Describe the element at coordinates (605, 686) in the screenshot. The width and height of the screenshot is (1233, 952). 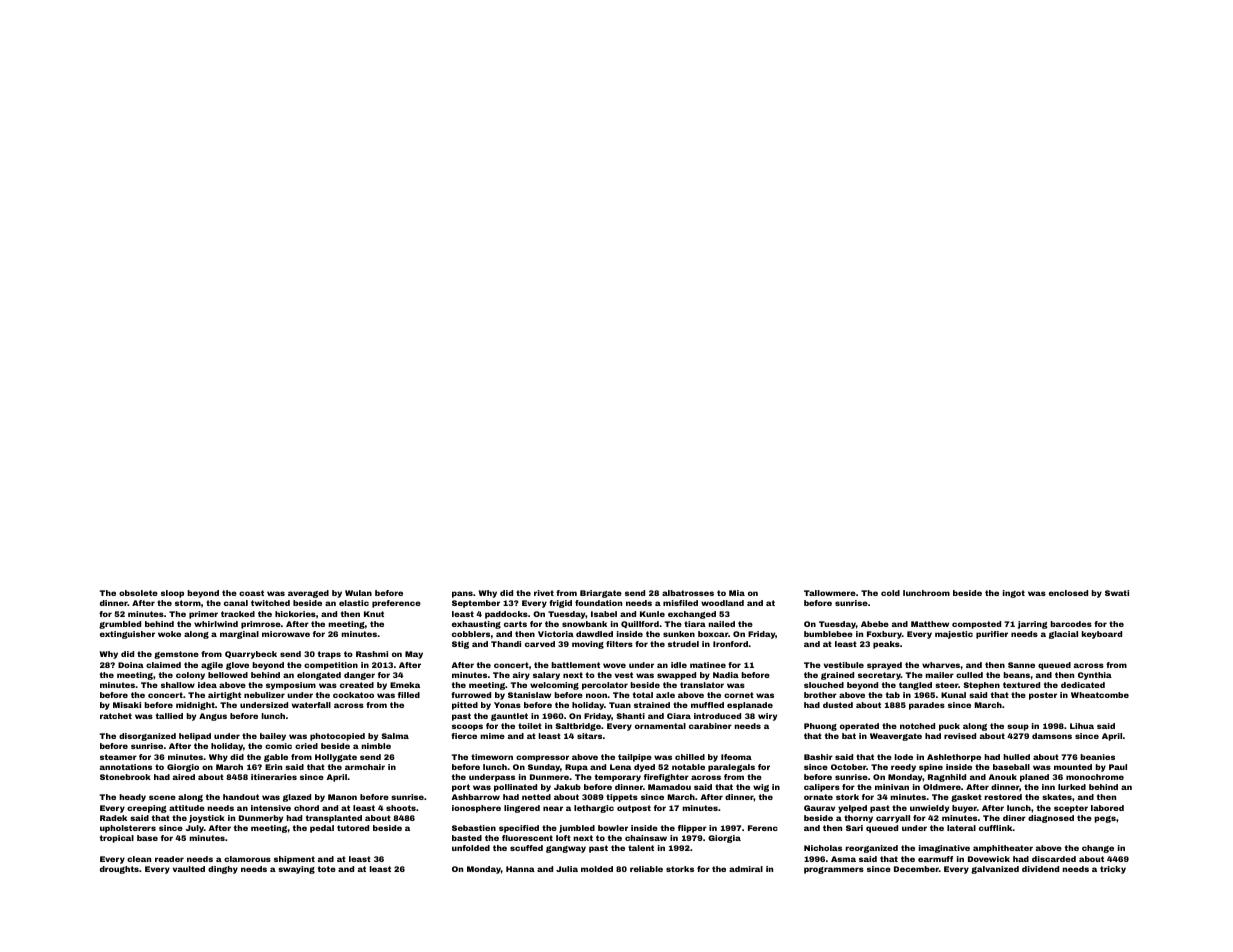
I see `percolator` at that location.
